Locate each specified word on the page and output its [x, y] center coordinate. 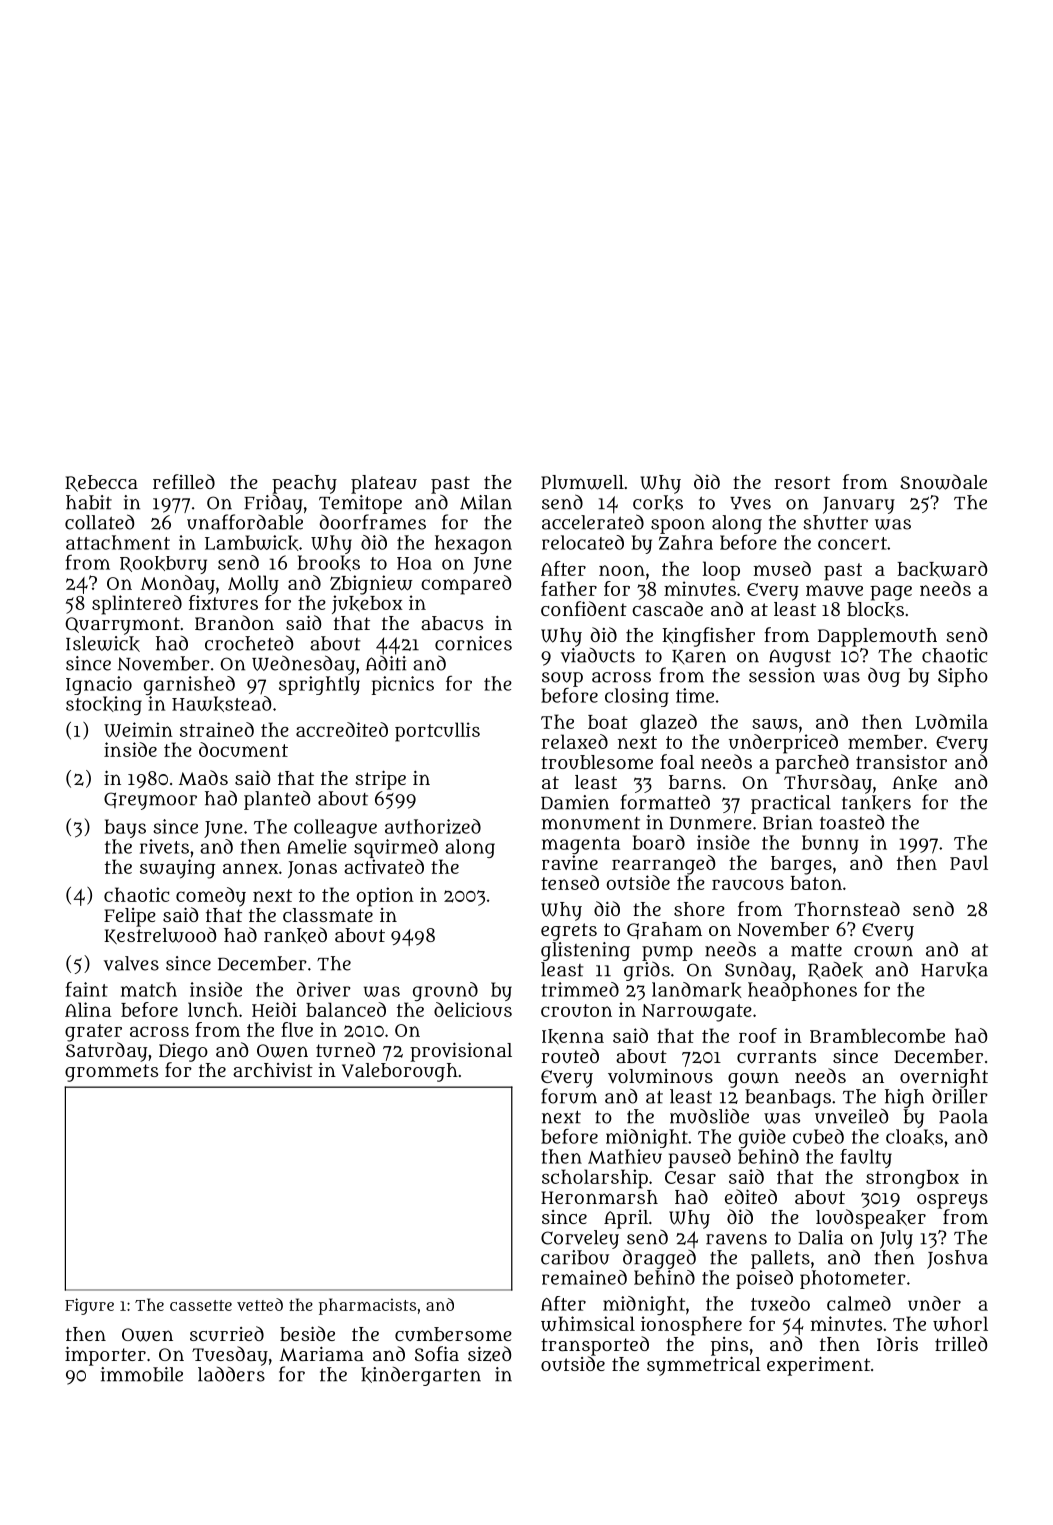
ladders [231, 1374]
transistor [901, 762]
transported [595, 1346]
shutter [835, 522]
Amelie [317, 846]
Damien [575, 802]
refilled [184, 481]
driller [960, 1096]
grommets [111, 1073]
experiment [818, 1366]
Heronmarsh [599, 1197]
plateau [384, 484]
